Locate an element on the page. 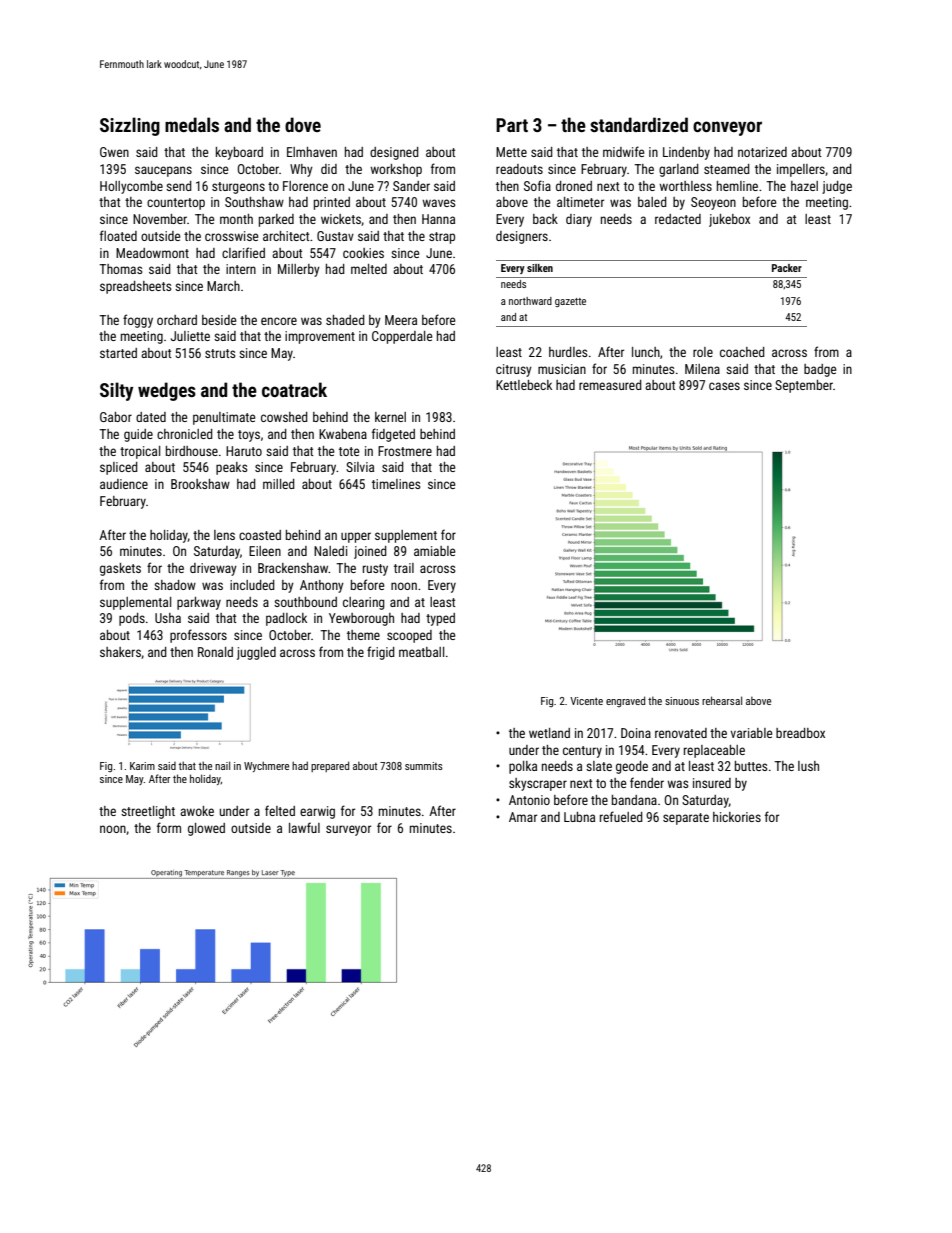 The image size is (952, 1233). nail is located at coordinates (222, 765).
